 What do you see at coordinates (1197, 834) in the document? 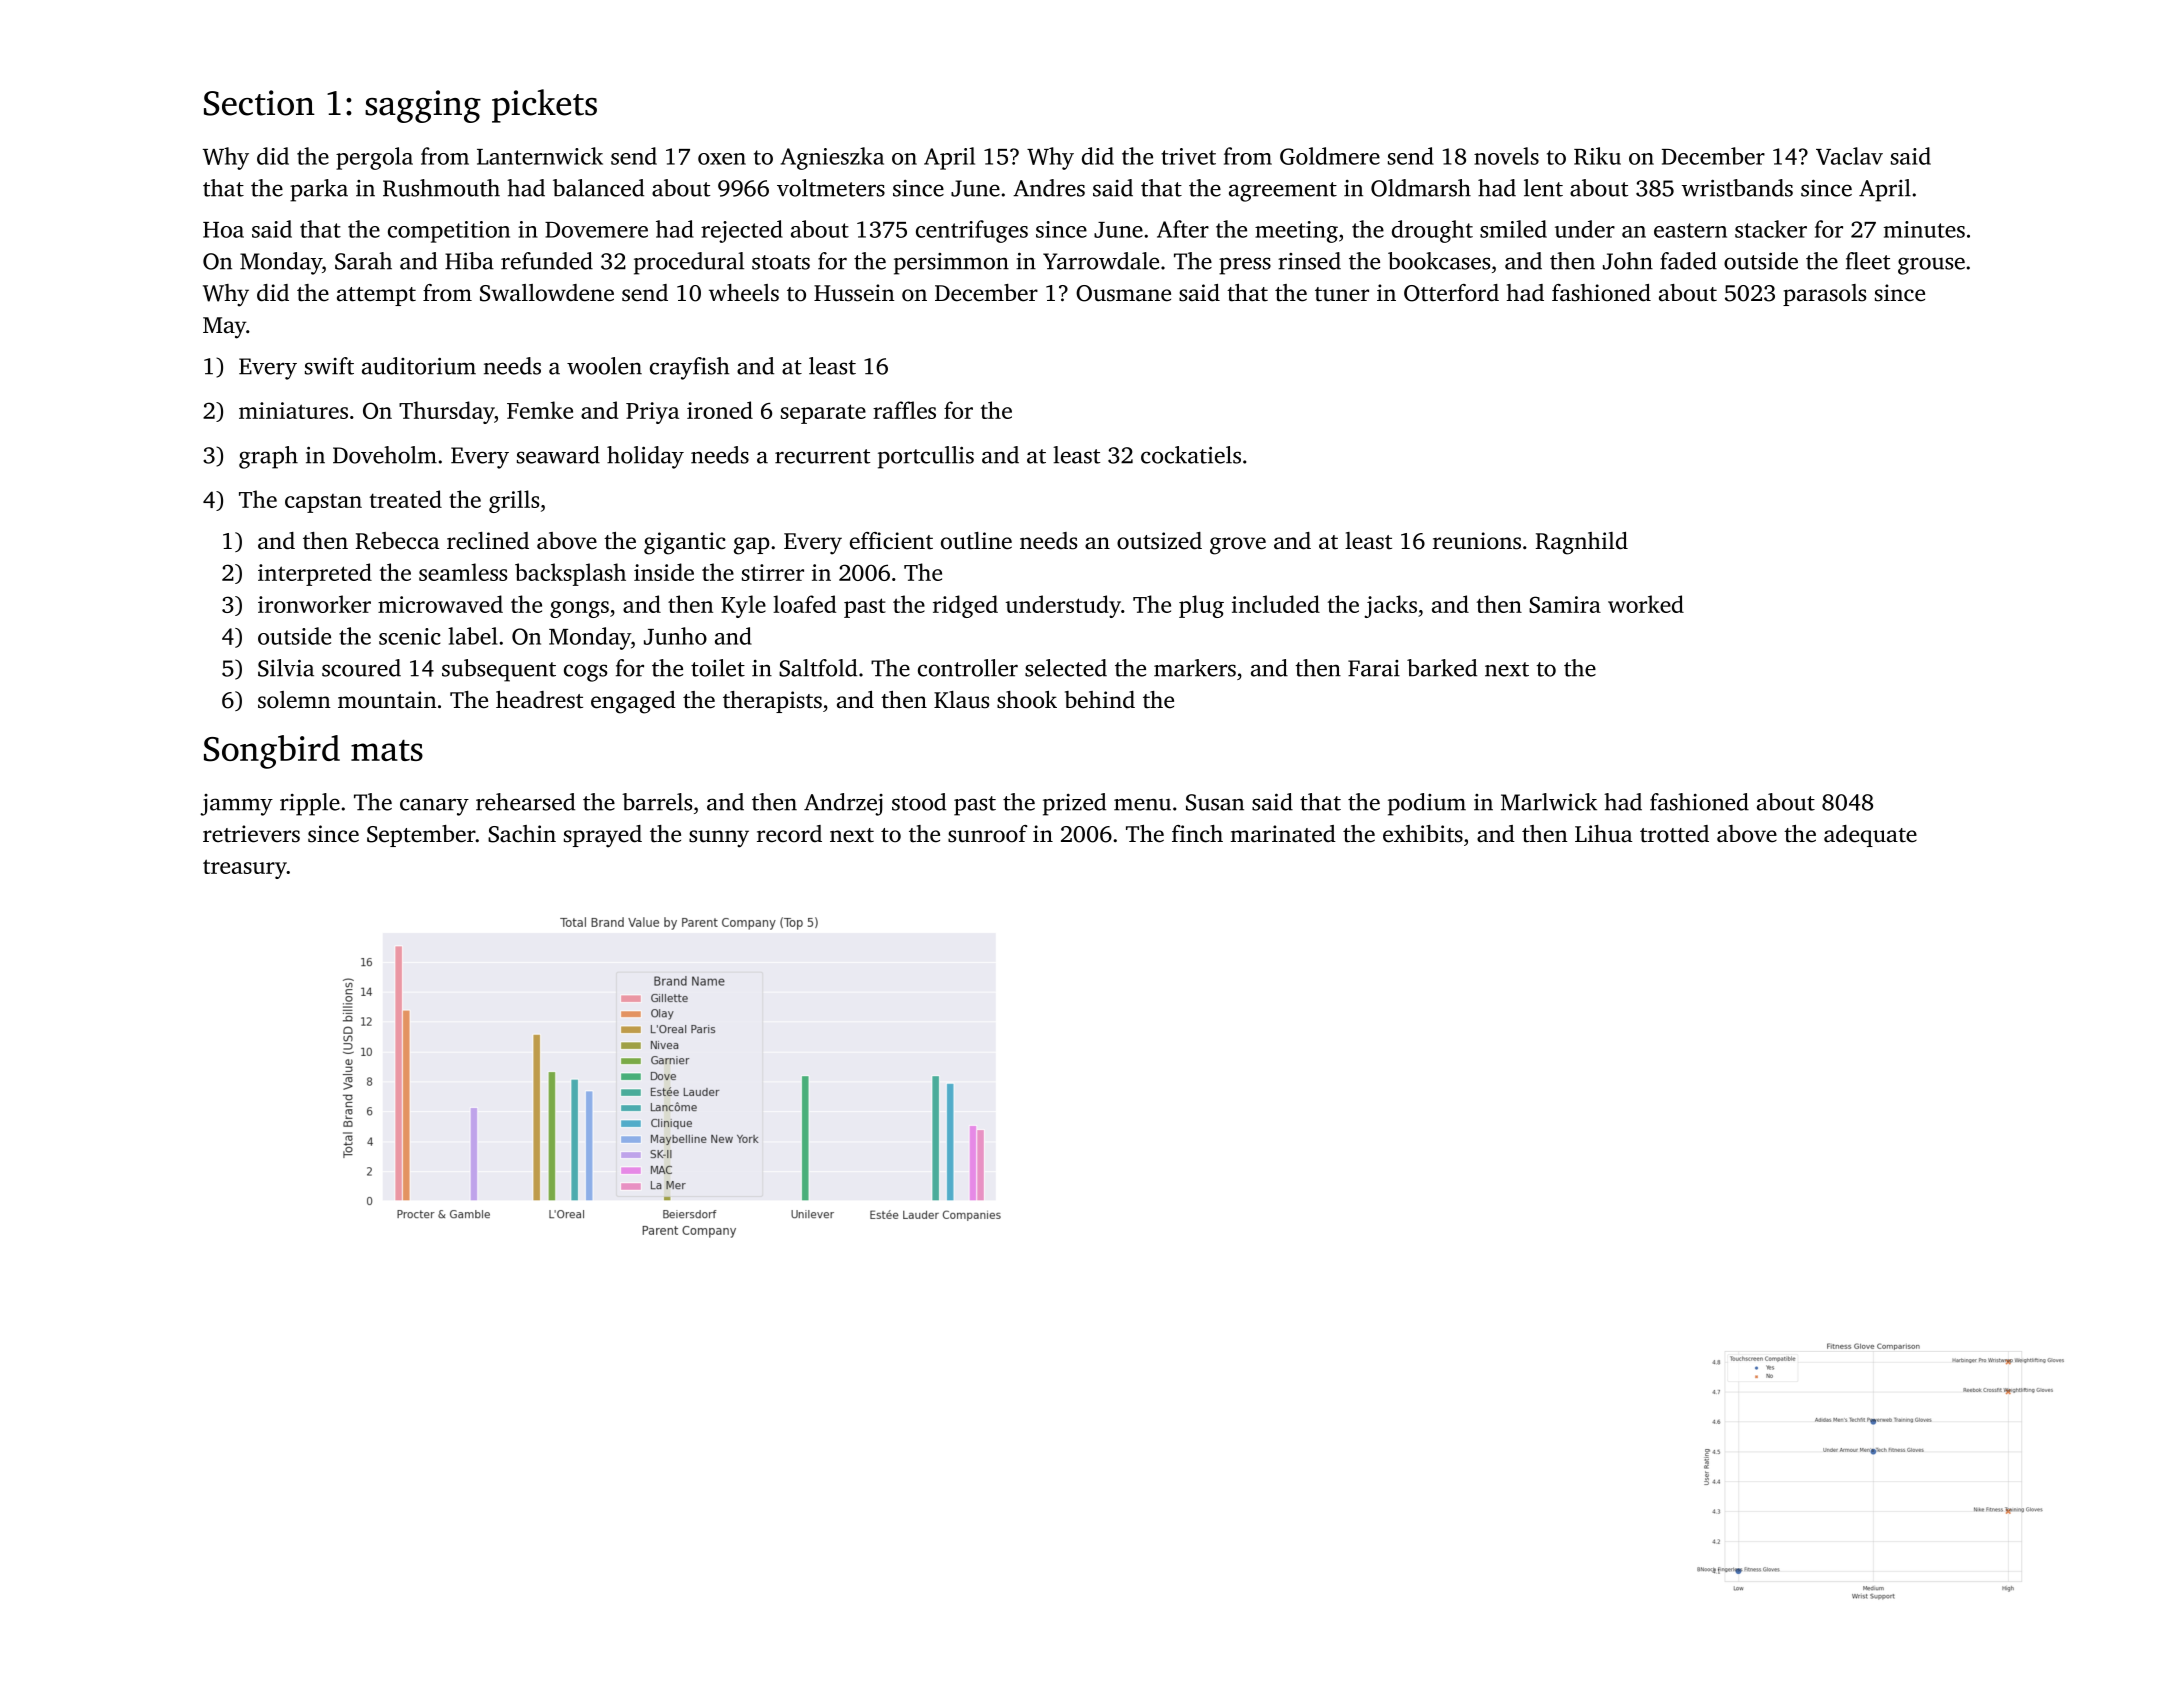
I see `finch` at bounding box center [1197, 834].
